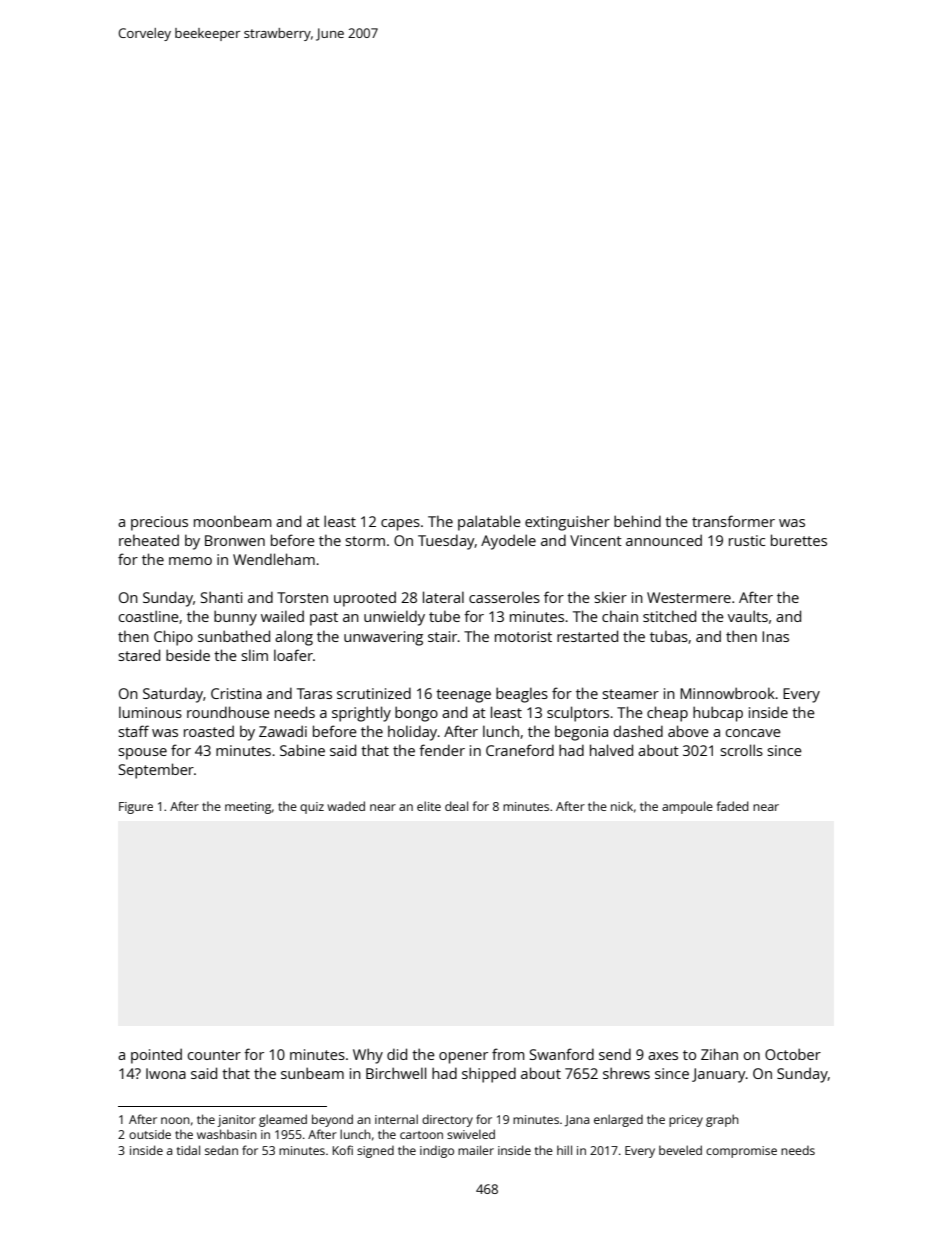 This screenshot has height=1233, width=952. Describe the element at coordinates (209, 731) in the screenshot. I see `roasted` at that location.
